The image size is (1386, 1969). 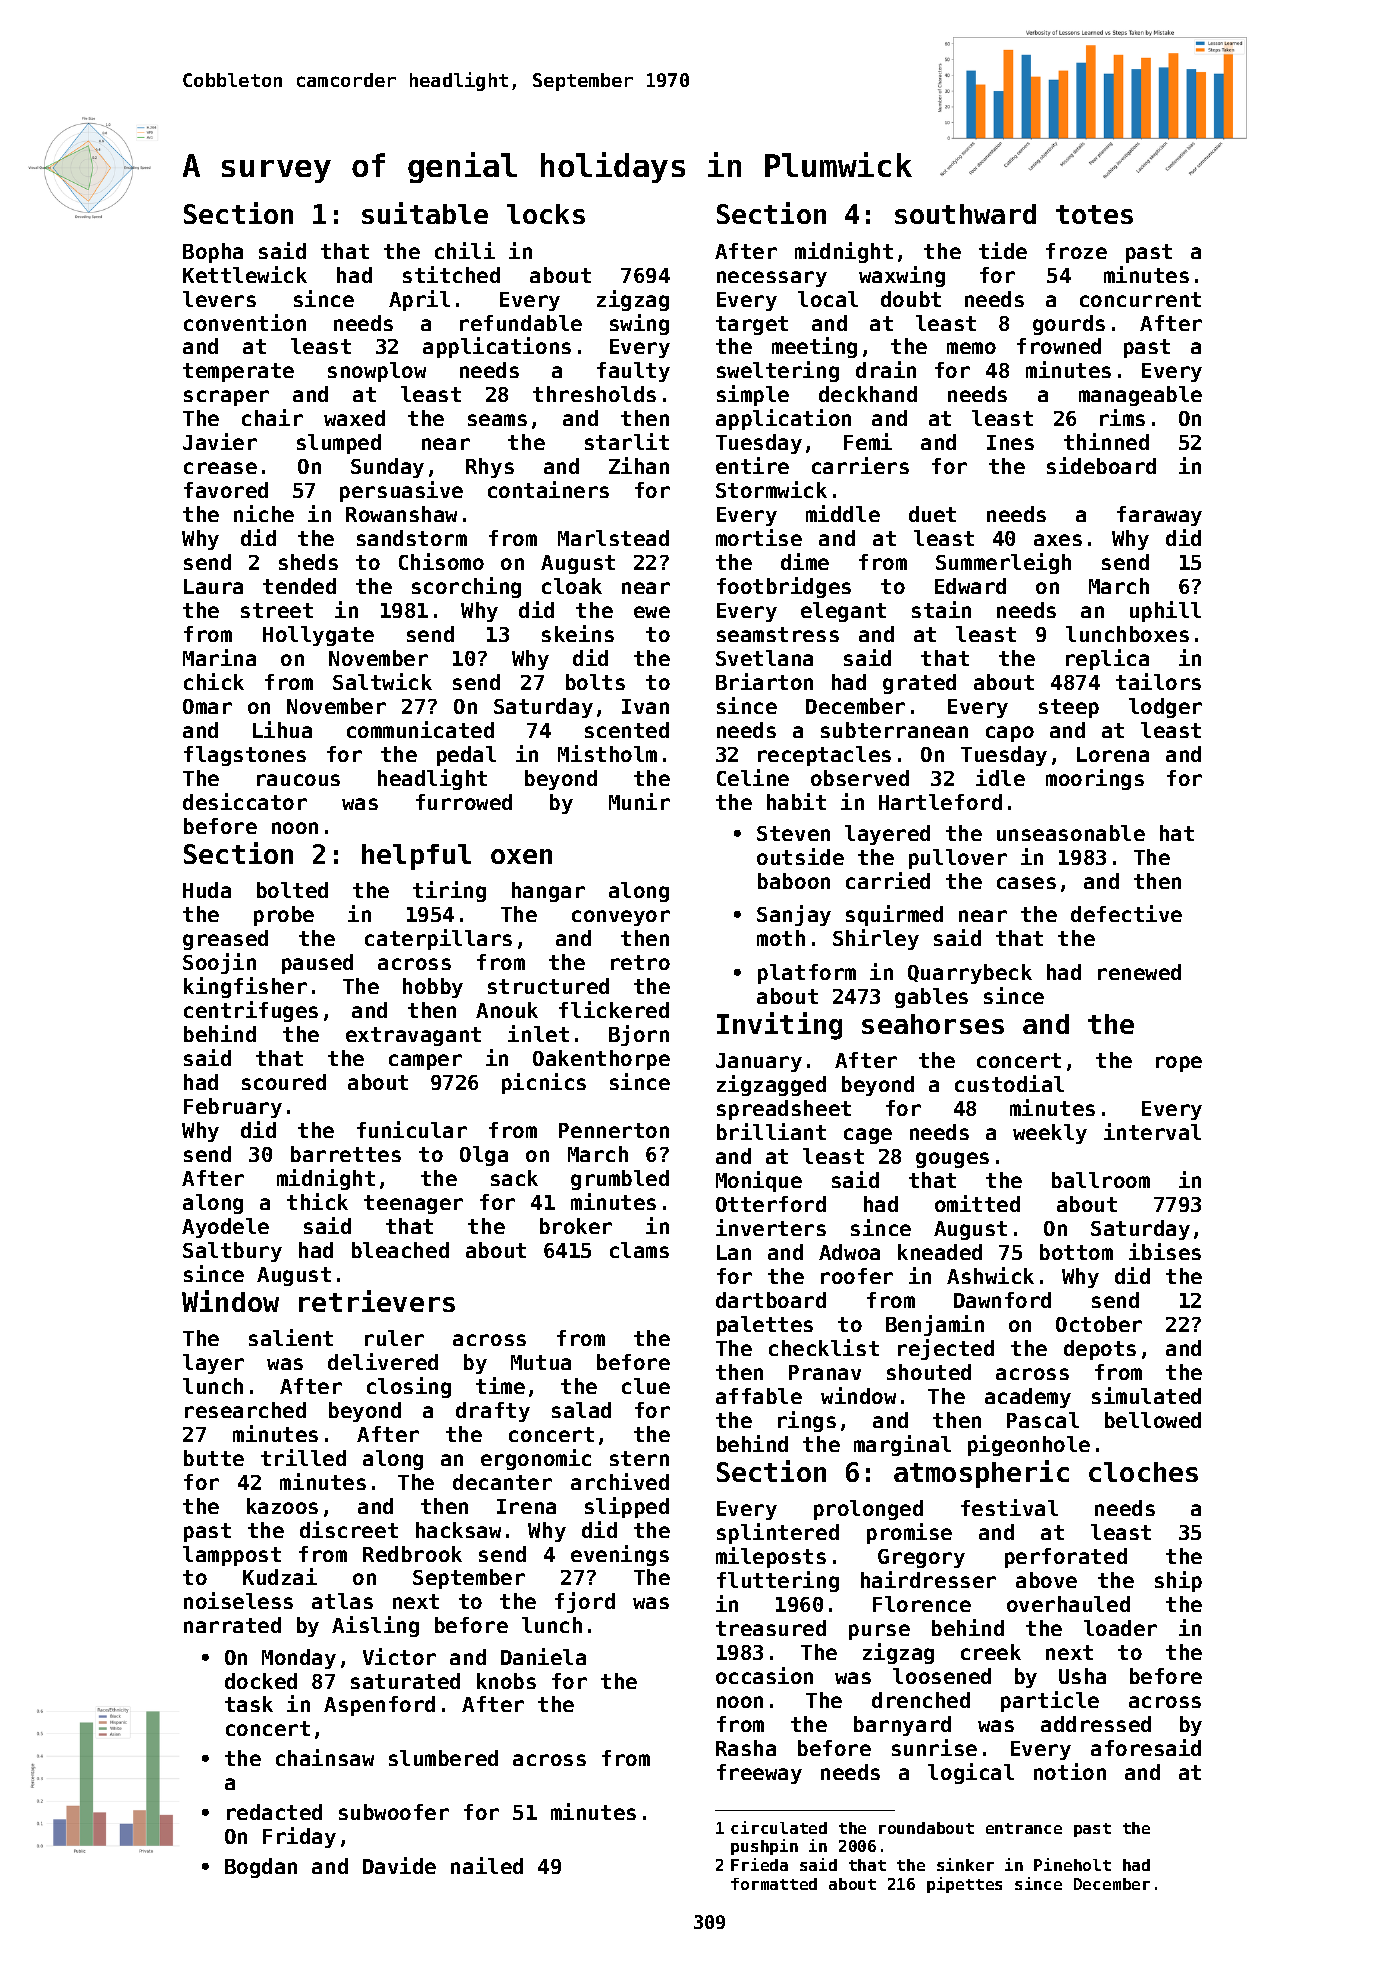 I want to click on Bogdan, so click(x=261, y=1868).
